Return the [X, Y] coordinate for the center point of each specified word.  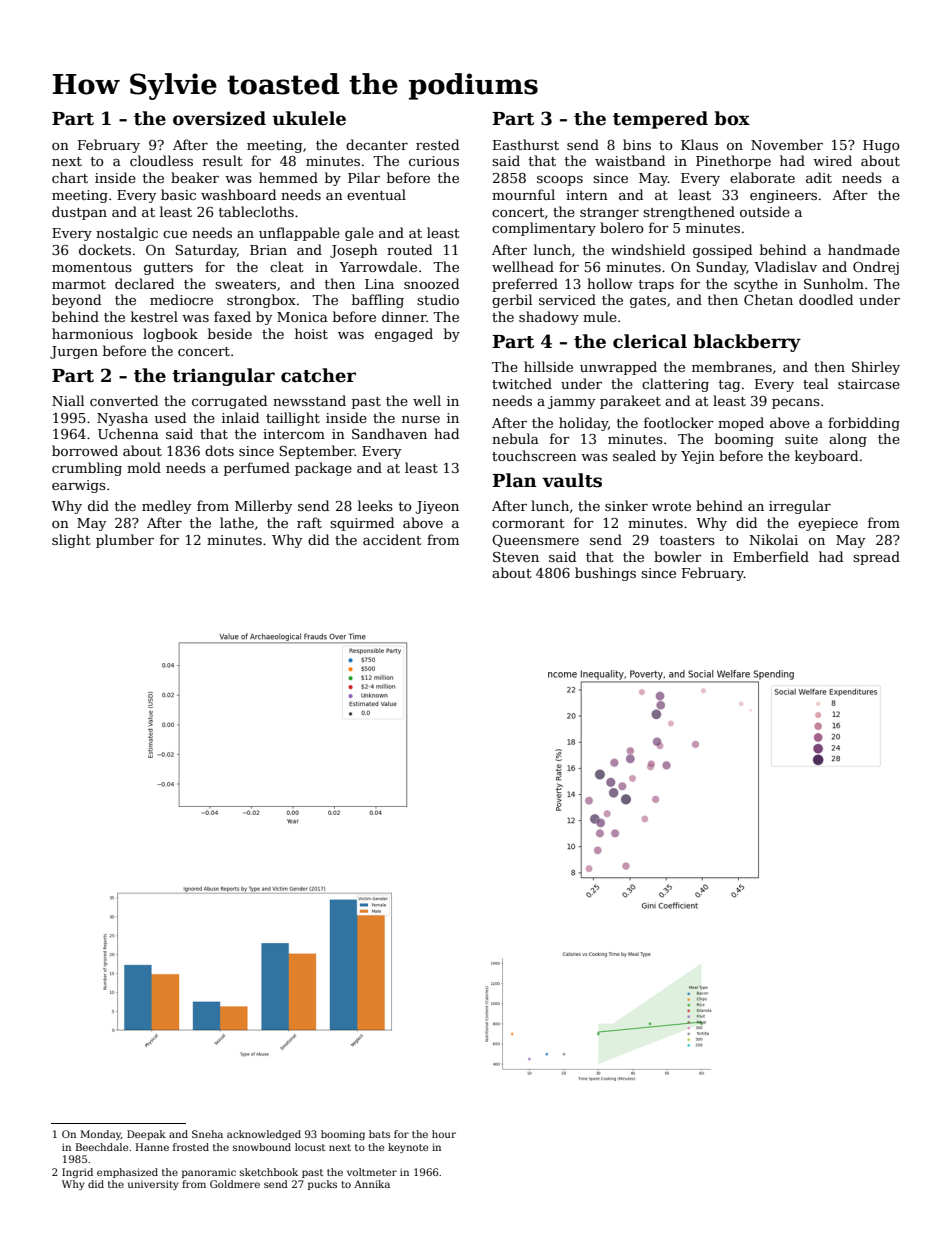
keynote [408, 1148]
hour [444, 1134]
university [153, 1185]
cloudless [161, 160]
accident [392, 539]
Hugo [881, 146]
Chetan [768, 299]
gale [359, 234]
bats [379, 1134]
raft [309, 522]
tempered [660, 120]
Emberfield [771, 556]
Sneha [207, 1134]
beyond [76, 301]
